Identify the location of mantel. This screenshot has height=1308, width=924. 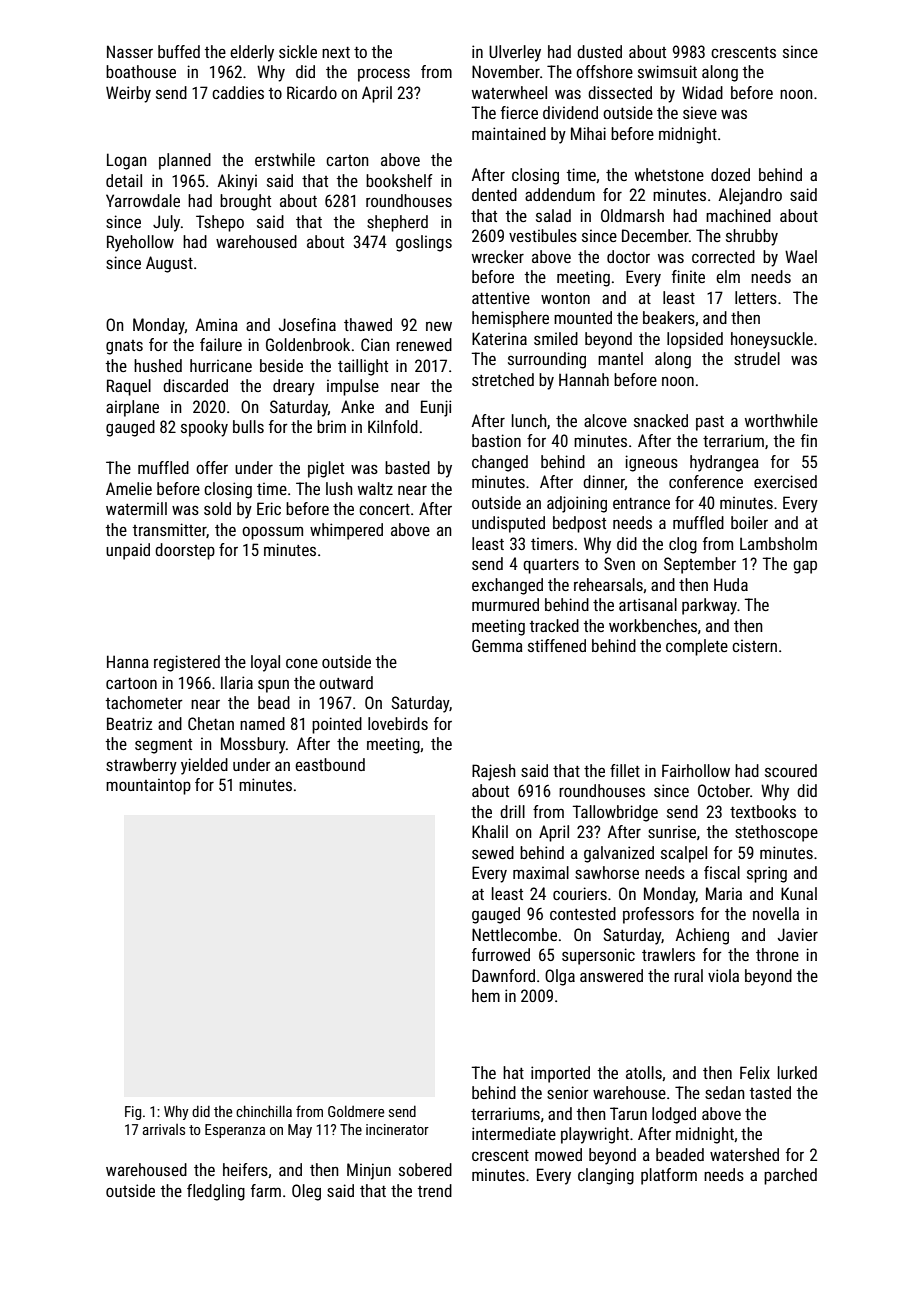
(620, 358).
